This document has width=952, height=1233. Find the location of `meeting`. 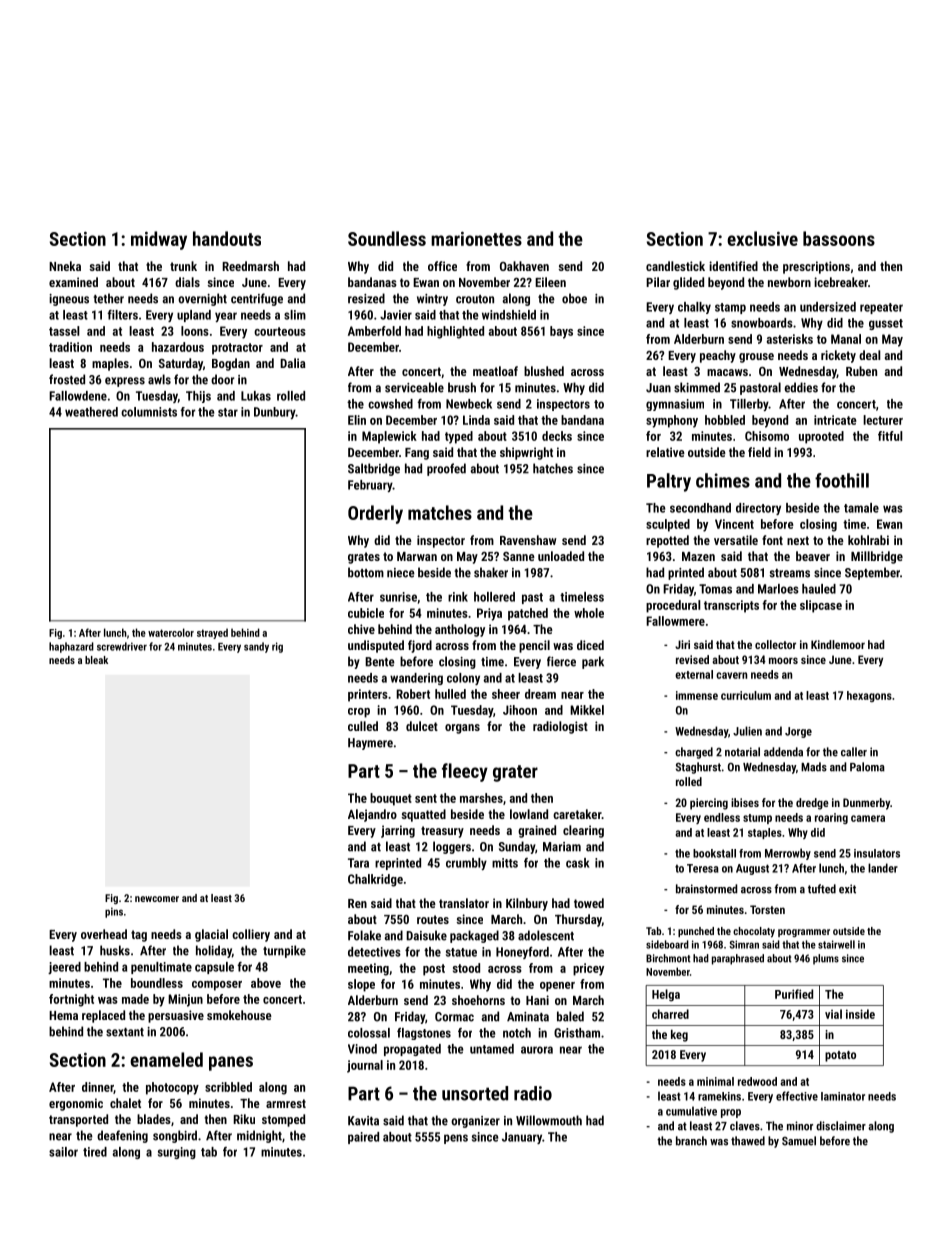

meeting is located at coordinates (368, 969).
